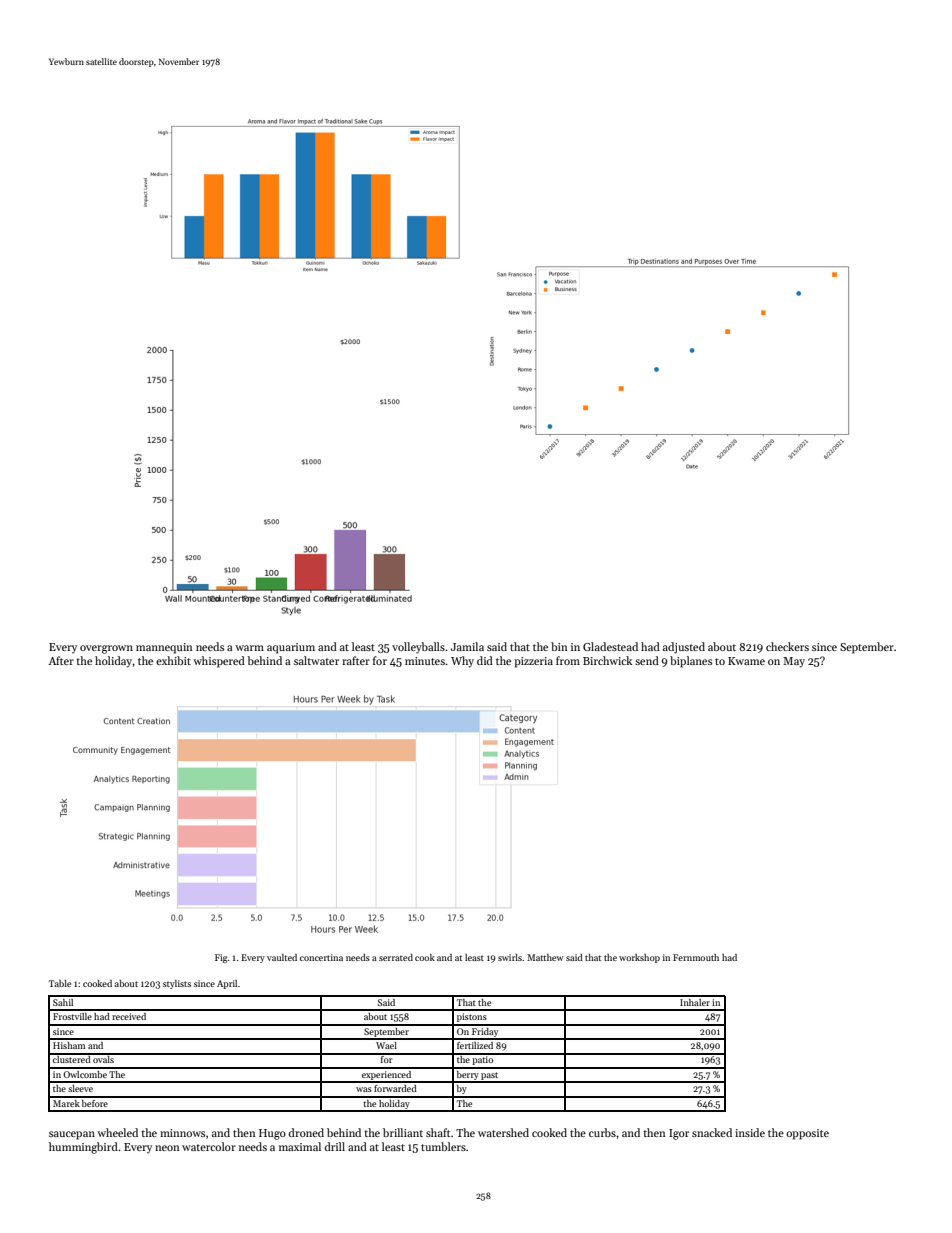  Describe the element at coordinates (602, 1132) in the document. I see `curbs` at that location.
